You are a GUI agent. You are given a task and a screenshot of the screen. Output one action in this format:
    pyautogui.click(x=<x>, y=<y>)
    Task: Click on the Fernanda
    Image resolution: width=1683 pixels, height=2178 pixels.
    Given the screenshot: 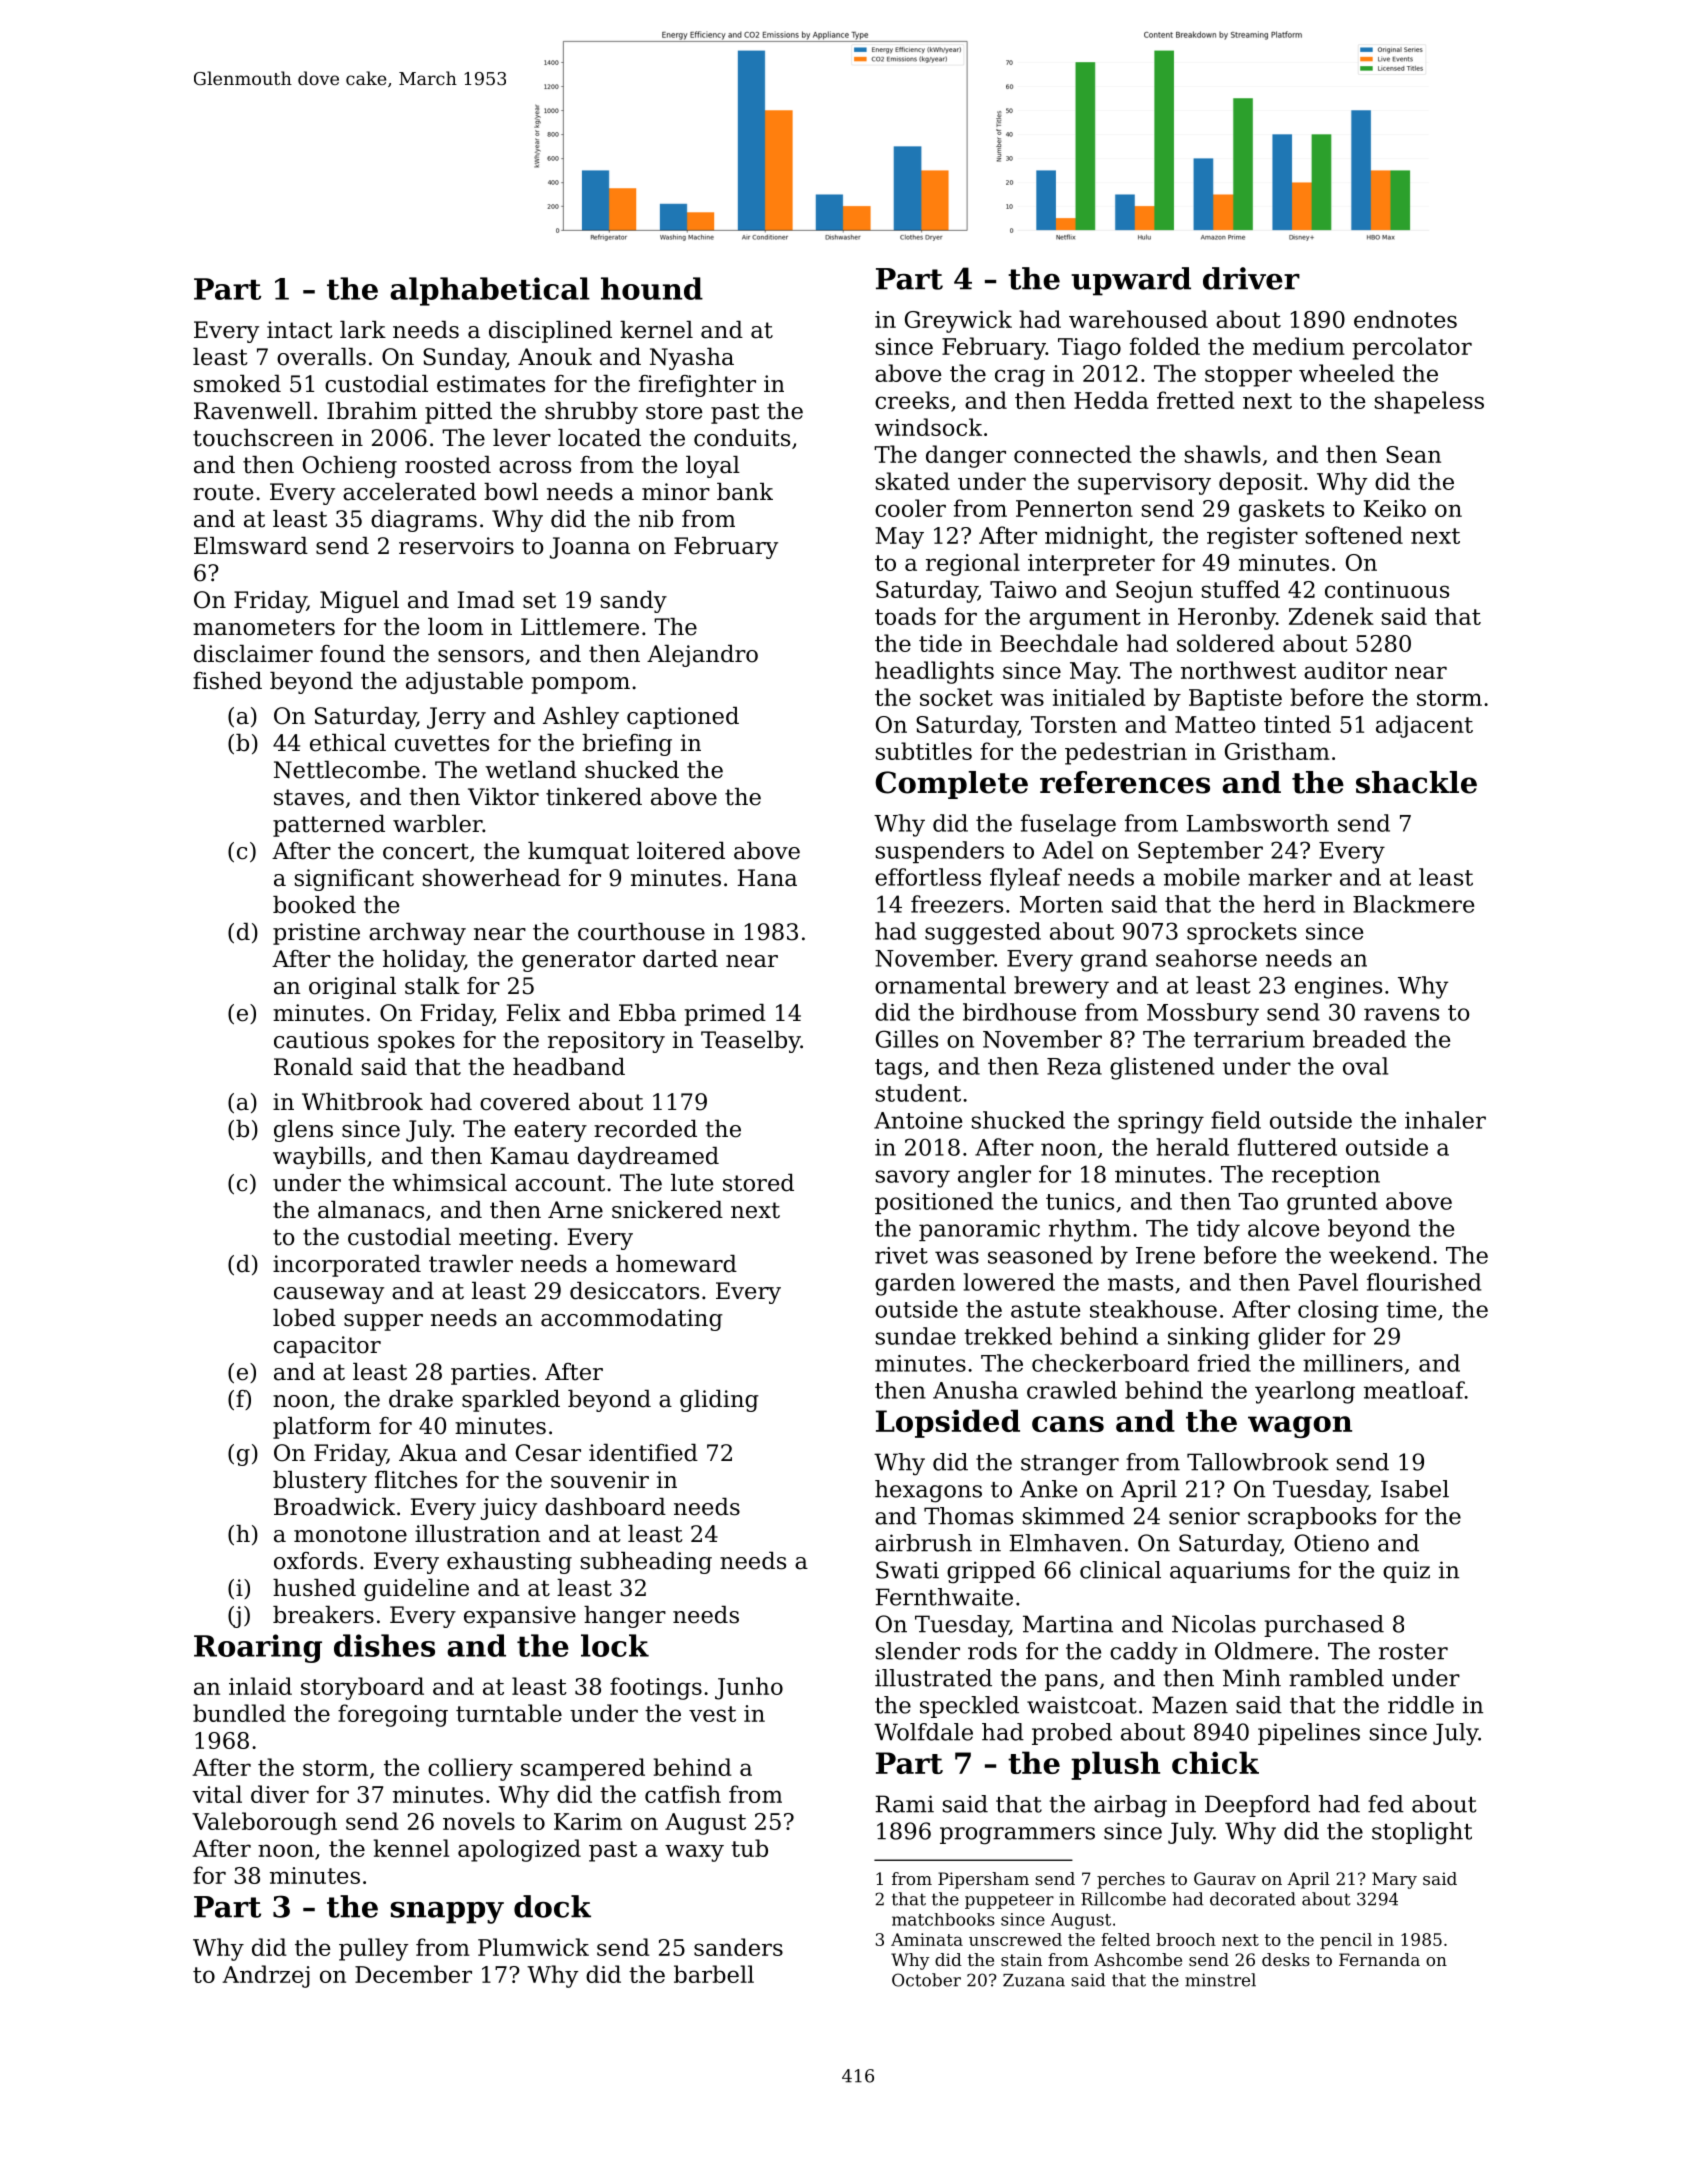 What is the action you would take?
    pyautogui.click(x=1379, y=1959)
